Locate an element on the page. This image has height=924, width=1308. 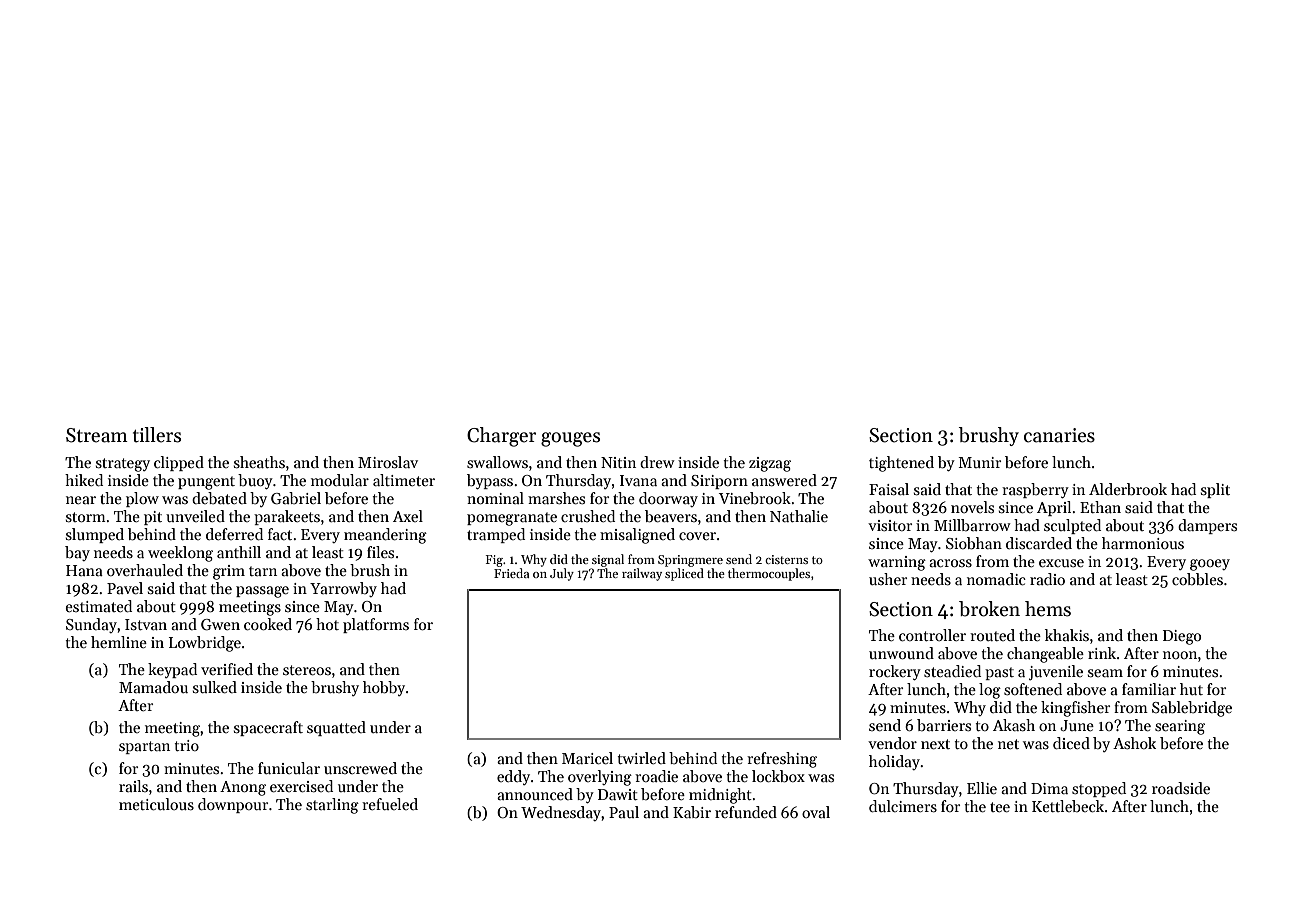
rails is located at coordinates (133, 786).
